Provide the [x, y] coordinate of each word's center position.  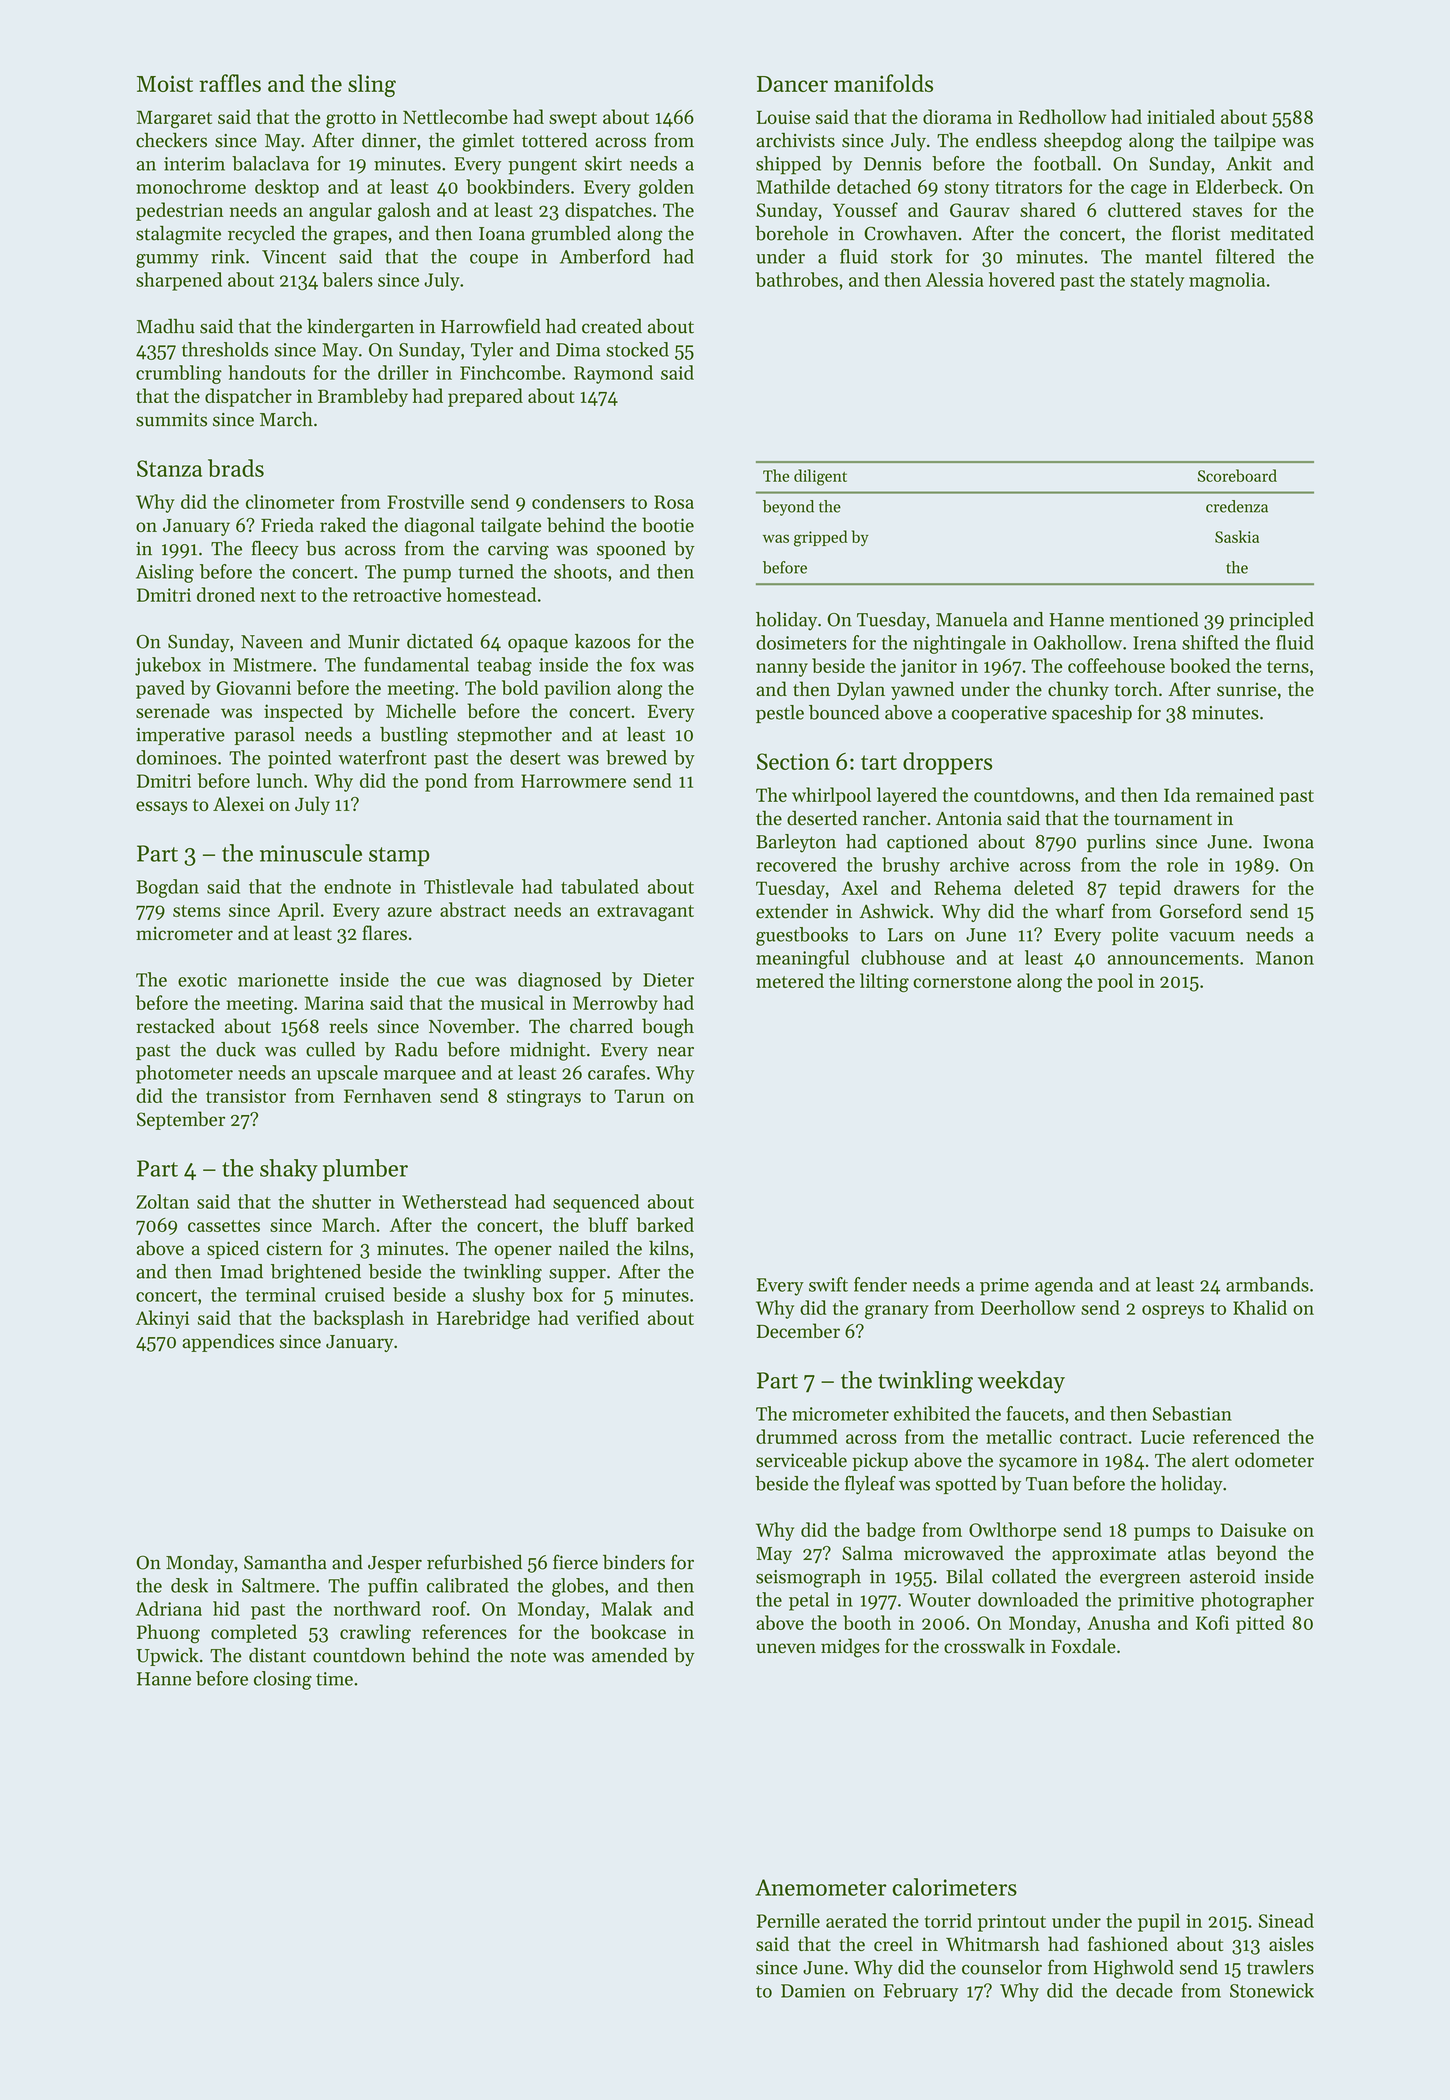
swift [828, 1284]
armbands [1267, 1284]
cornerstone [962, 982]
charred [601, 1026]
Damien [813, 1991]
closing [283, 1680]
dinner [389, 140]
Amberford [605, 256]
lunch [279, 780]
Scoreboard [1237, 475]
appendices [228, 1342]
